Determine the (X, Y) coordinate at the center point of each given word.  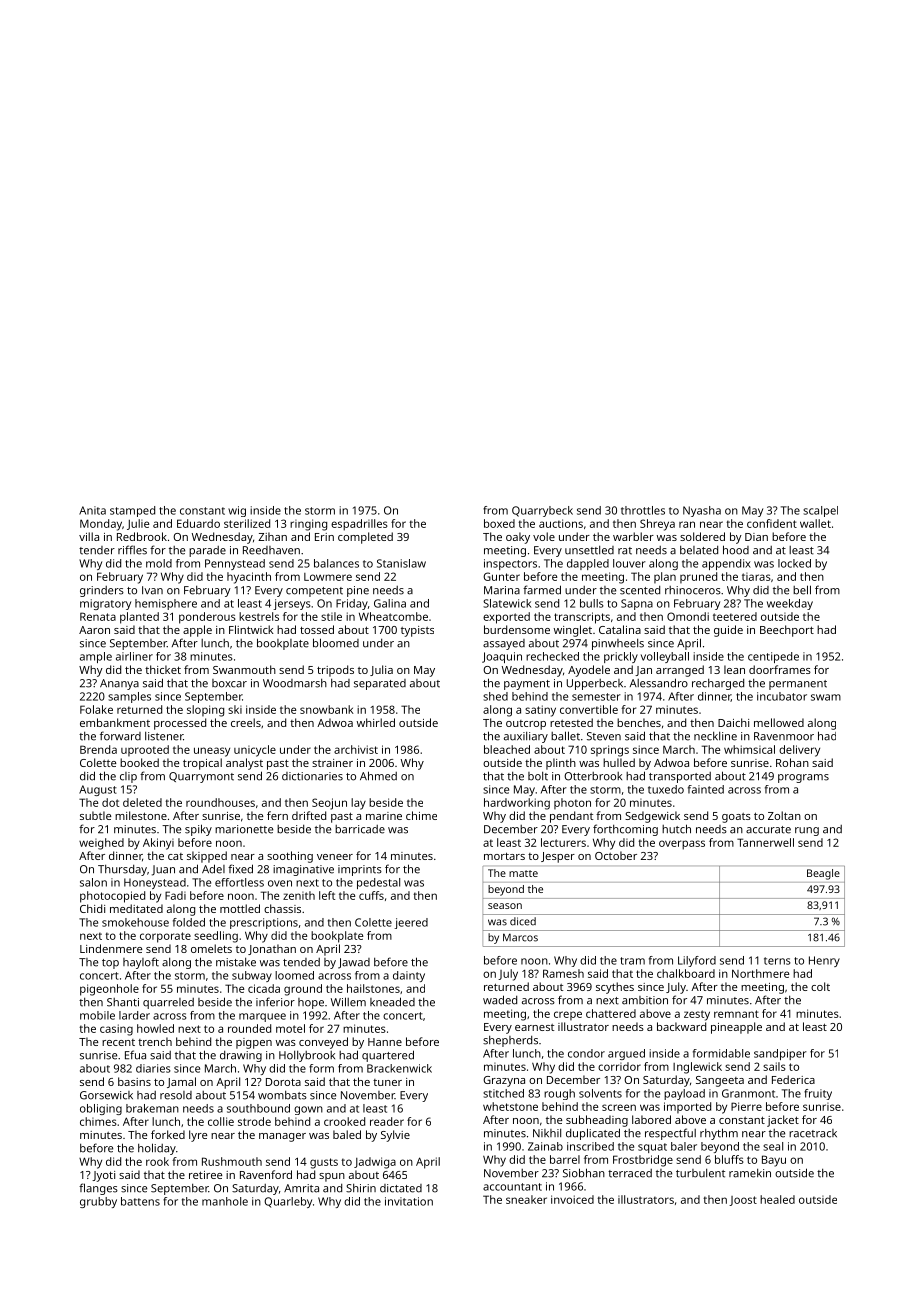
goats (736, 818)
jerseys (292, 604)
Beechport (787, 631)
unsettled (589, 550)
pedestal (378, 883)
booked (139, 762)
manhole (225, 1201)
